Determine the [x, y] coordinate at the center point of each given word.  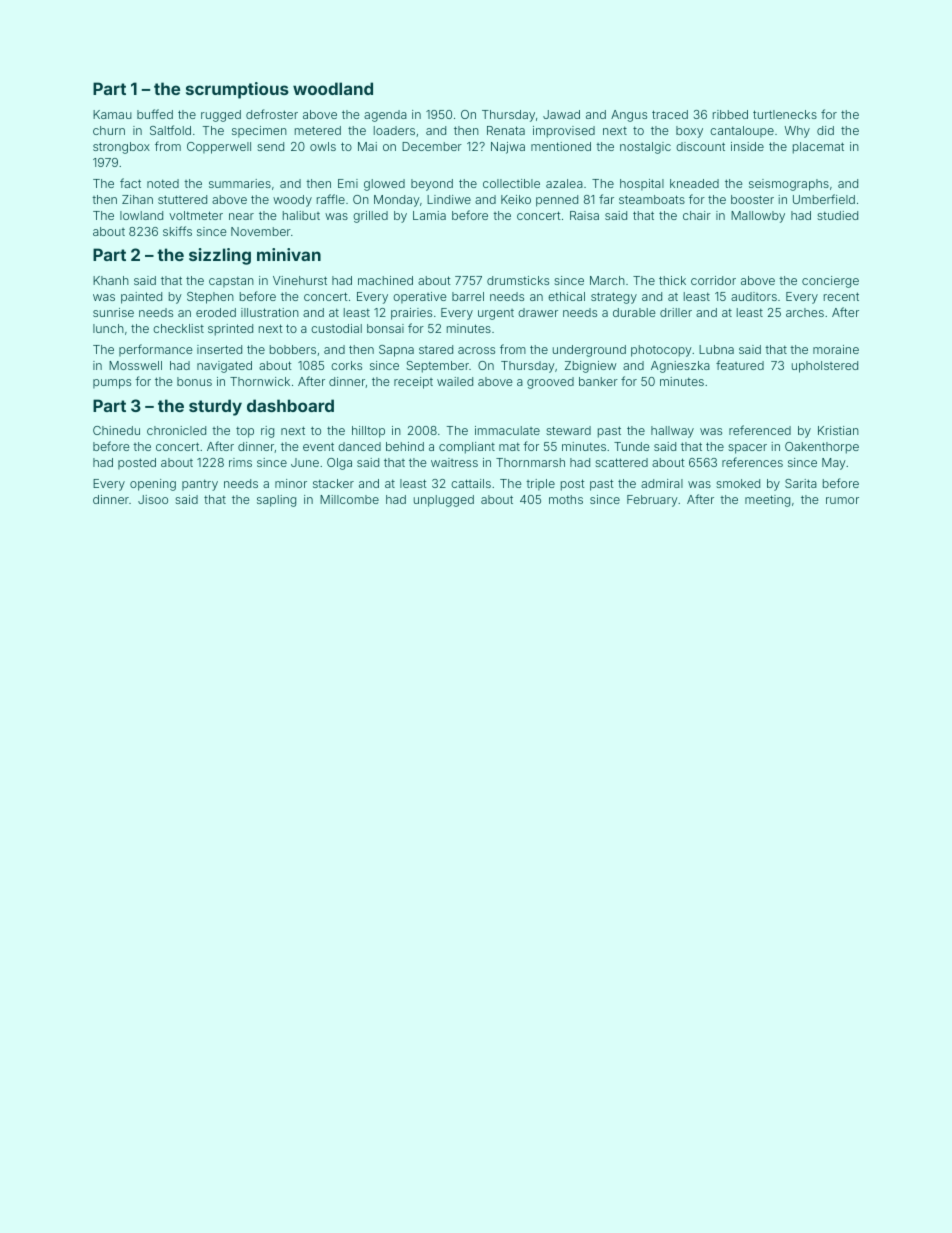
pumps [112, 384]
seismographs [789, 185]
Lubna [716, 349]
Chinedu [116, 430]
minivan [289, 254]
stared [436, 349]
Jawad [561, 114]
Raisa [584, 215]
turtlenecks [785, 114]
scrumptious [237, 90]
